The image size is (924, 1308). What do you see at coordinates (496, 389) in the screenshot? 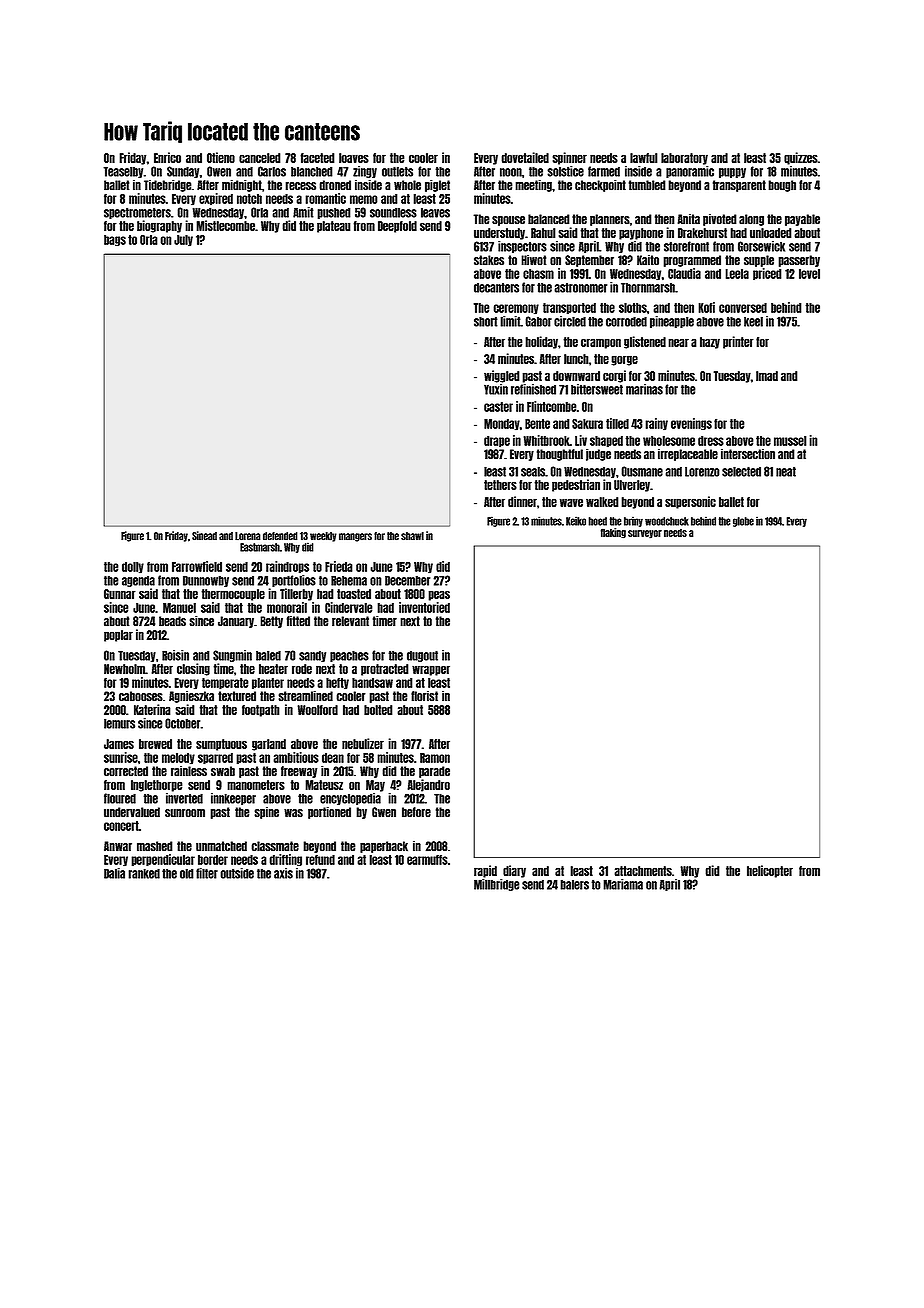
I see `Yuxin` at bounding box center [496, 389].
